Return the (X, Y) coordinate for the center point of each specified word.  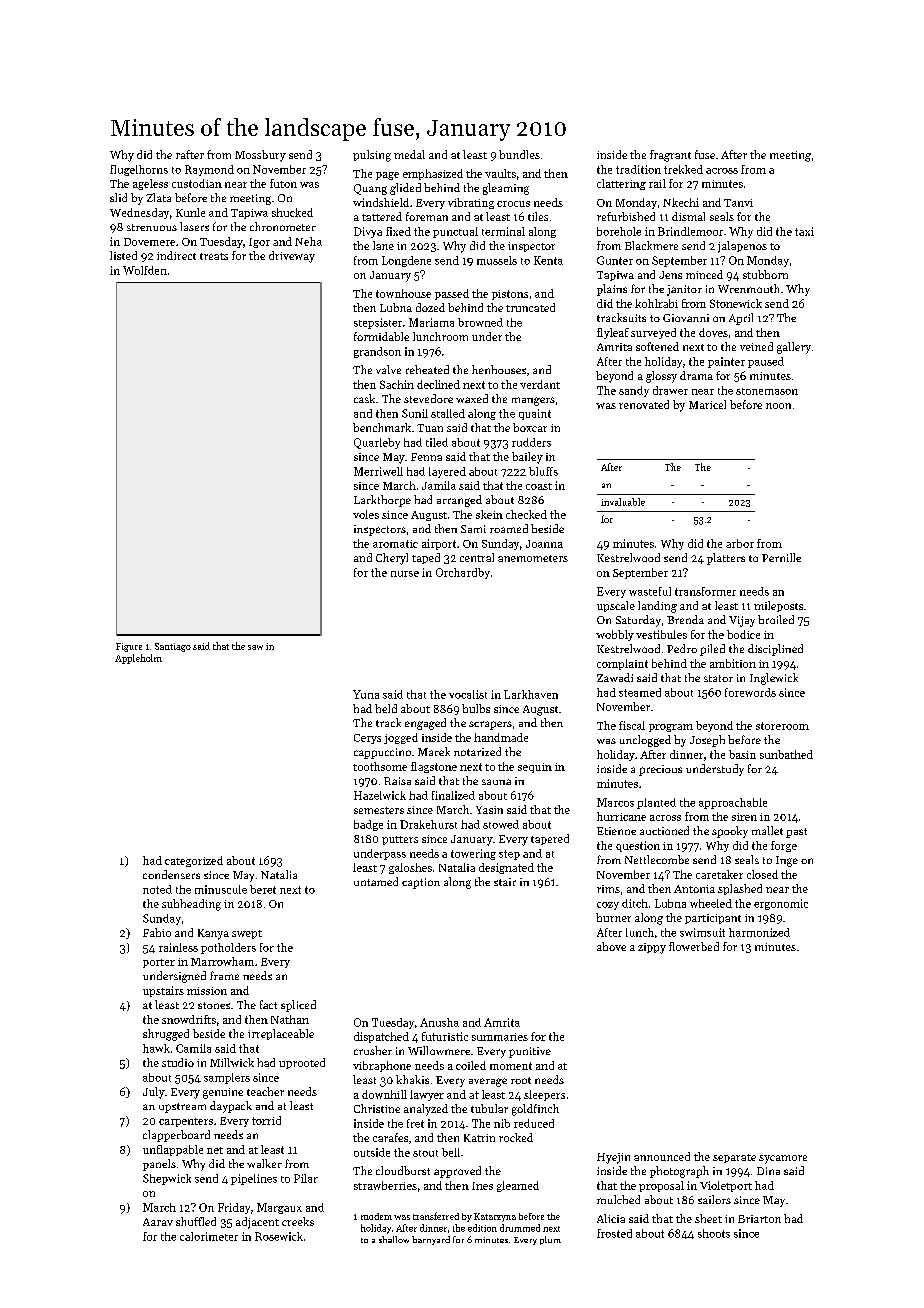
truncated (530, 307)
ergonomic (781, 904)
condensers (171, 874)
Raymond (209, 170)
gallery (794, 348)
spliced (298, 1006)
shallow (394, 1239)
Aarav (158, 1222)
